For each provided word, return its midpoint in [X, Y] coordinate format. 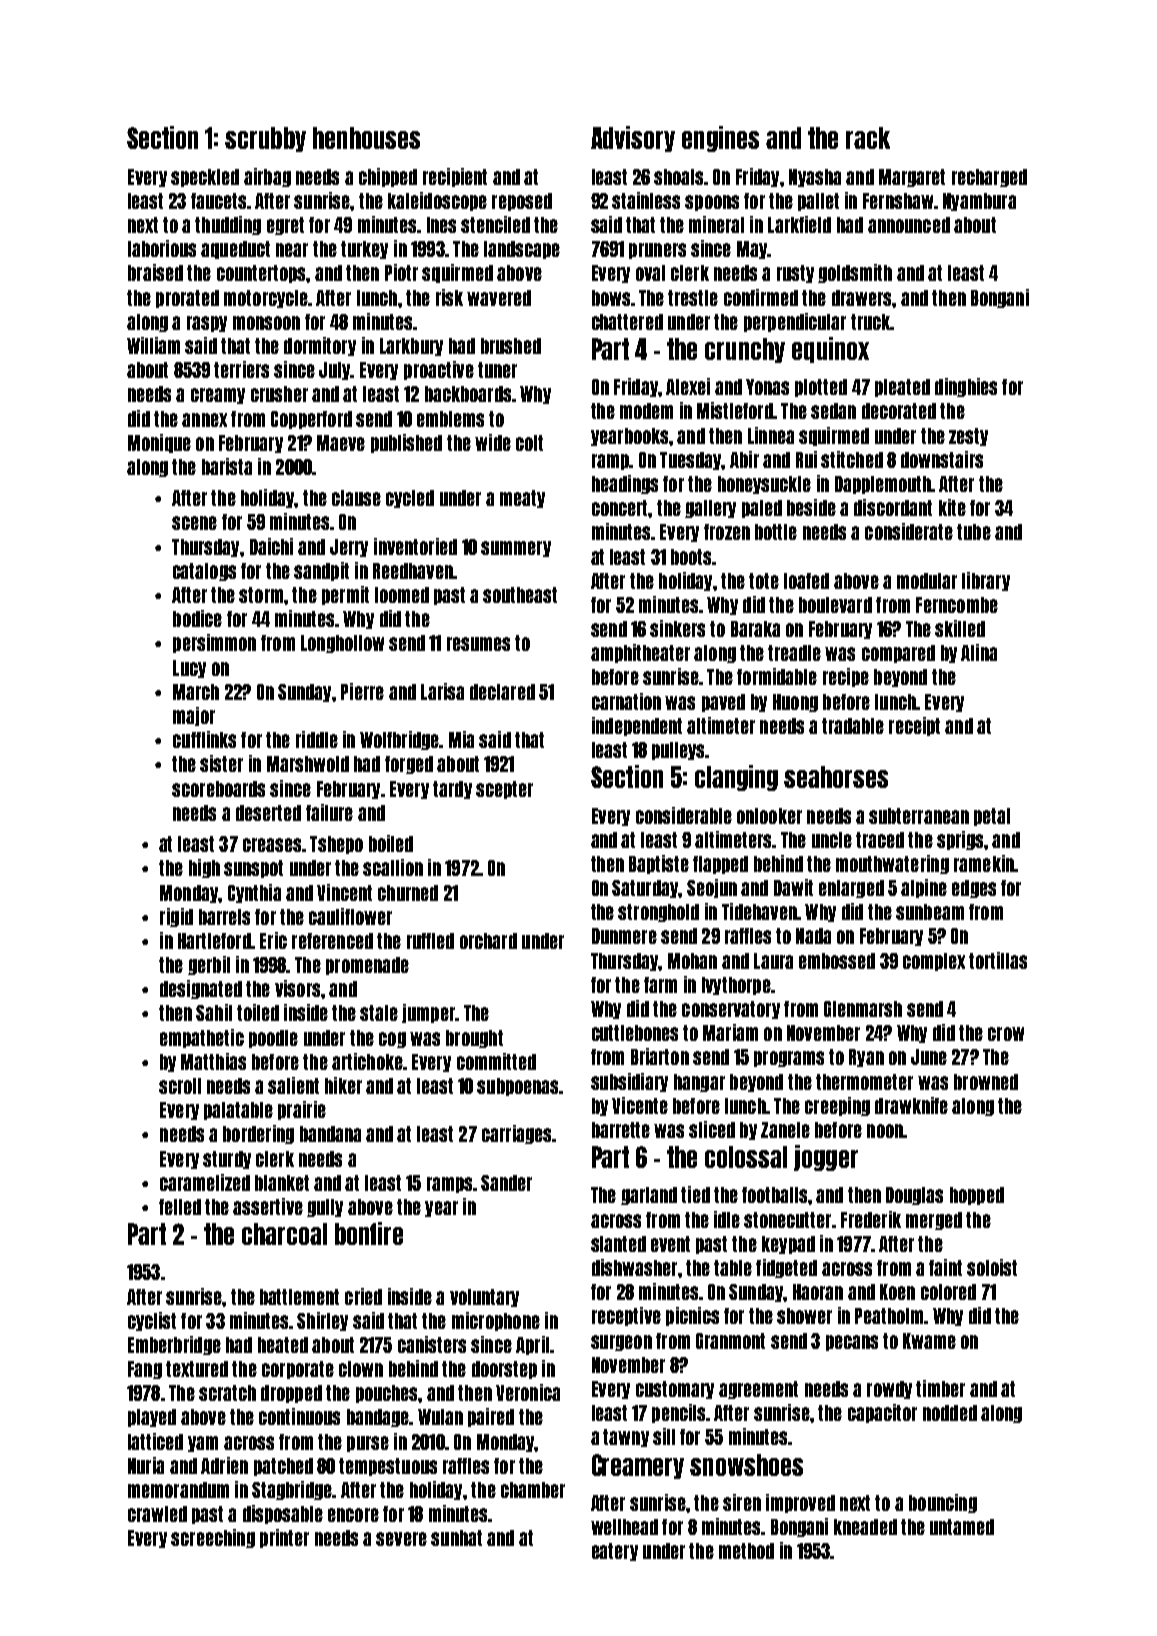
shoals [678, 177]
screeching [213, 1538]
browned [986, 1082]
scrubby [265, 139]
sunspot [253, 869]
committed [496, 1061]
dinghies [966, 387]
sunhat [456, 1538]
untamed [962, 1527]
